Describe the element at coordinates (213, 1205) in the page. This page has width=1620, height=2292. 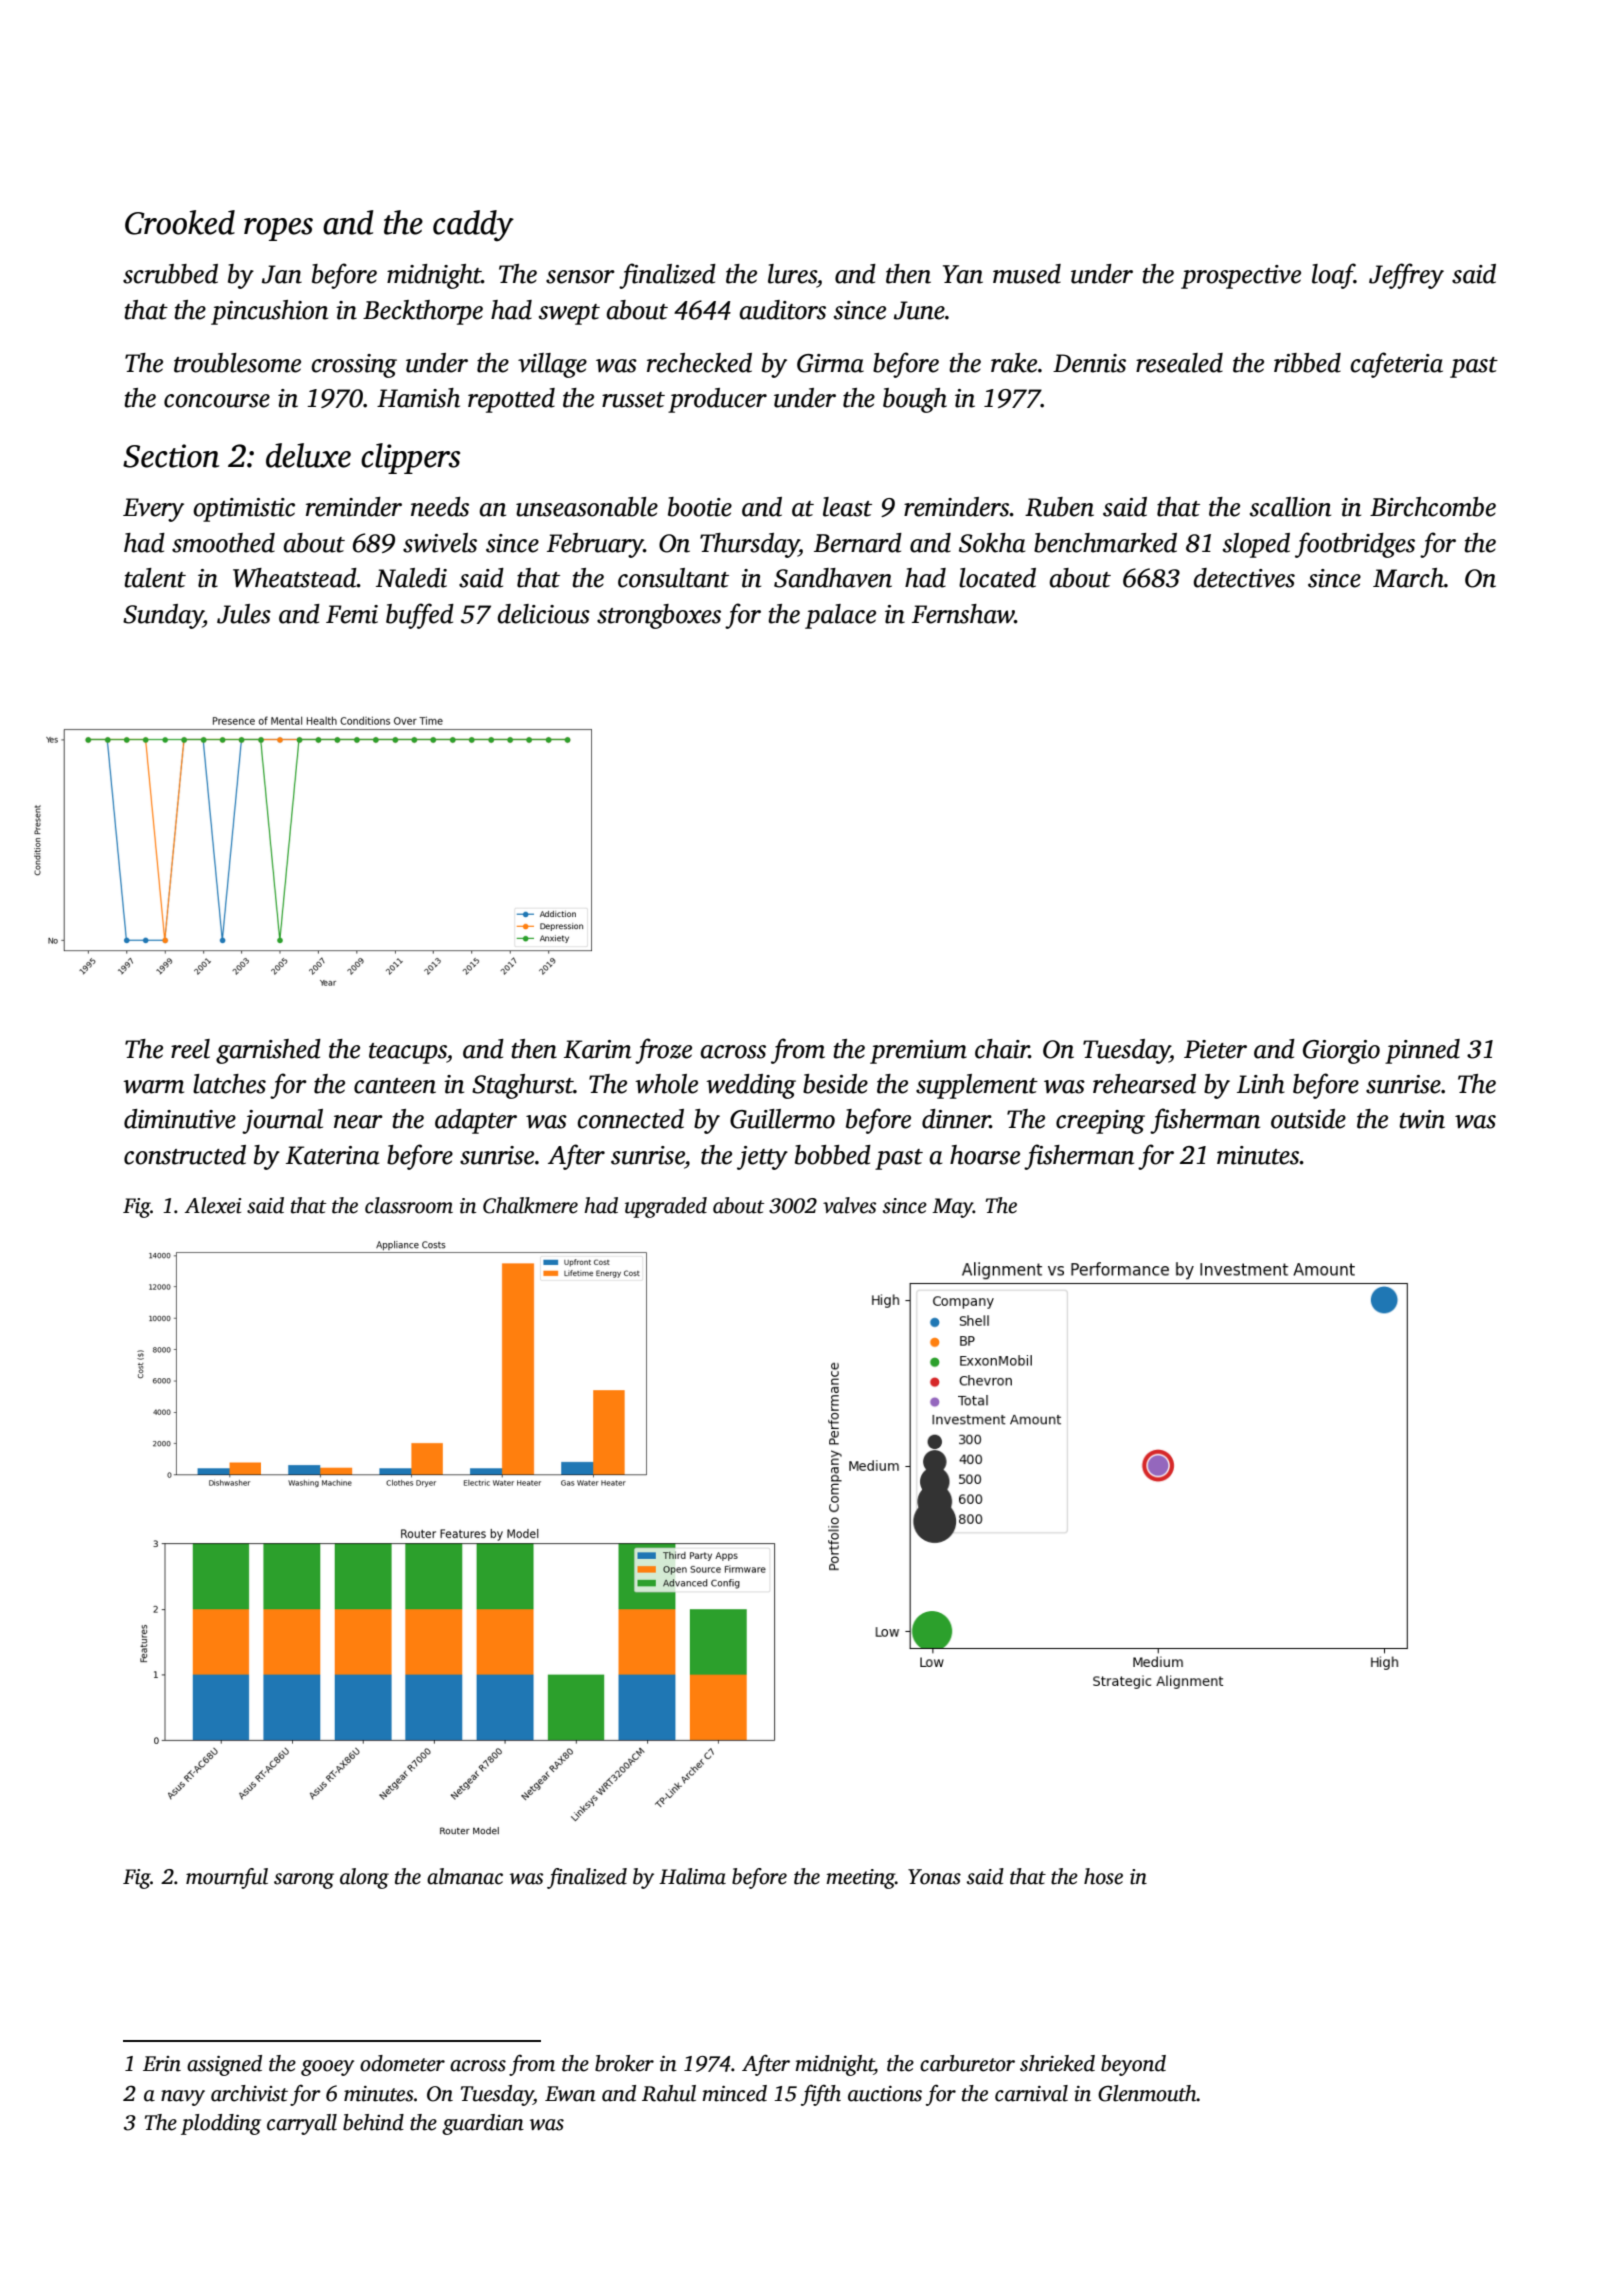
I see `Alexei` at that location.
